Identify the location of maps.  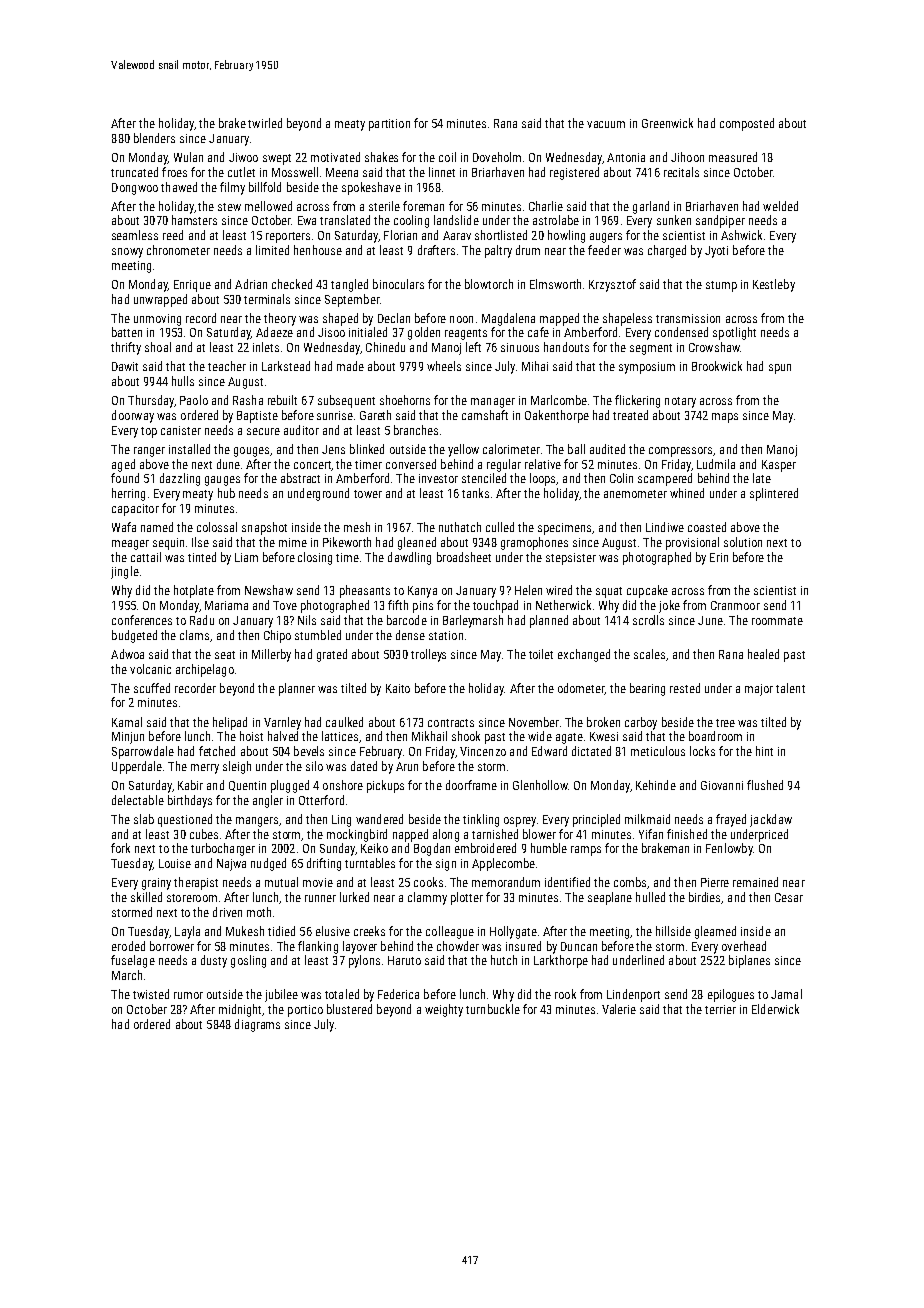
(725, 418).
